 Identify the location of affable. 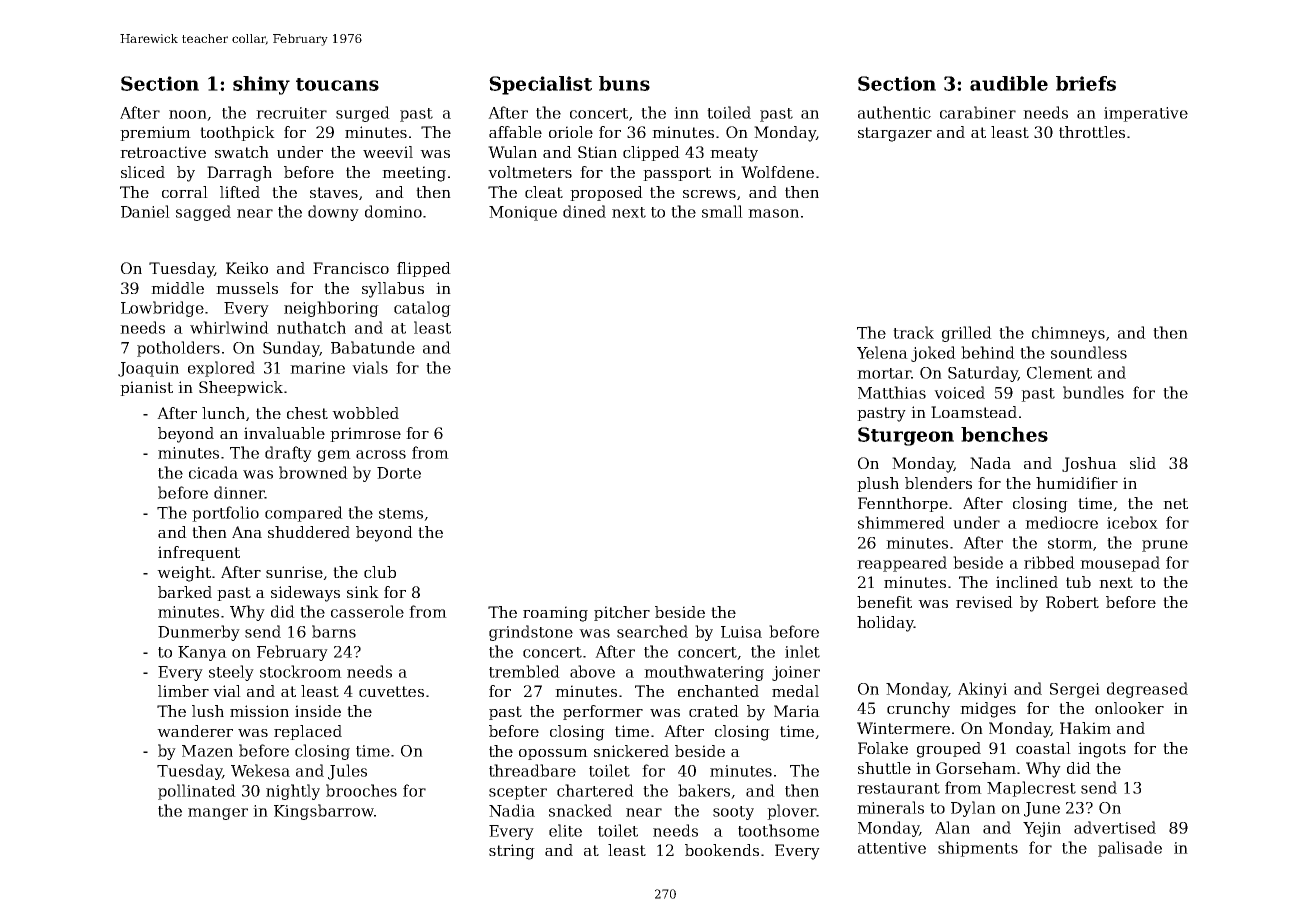
(515, 132).
